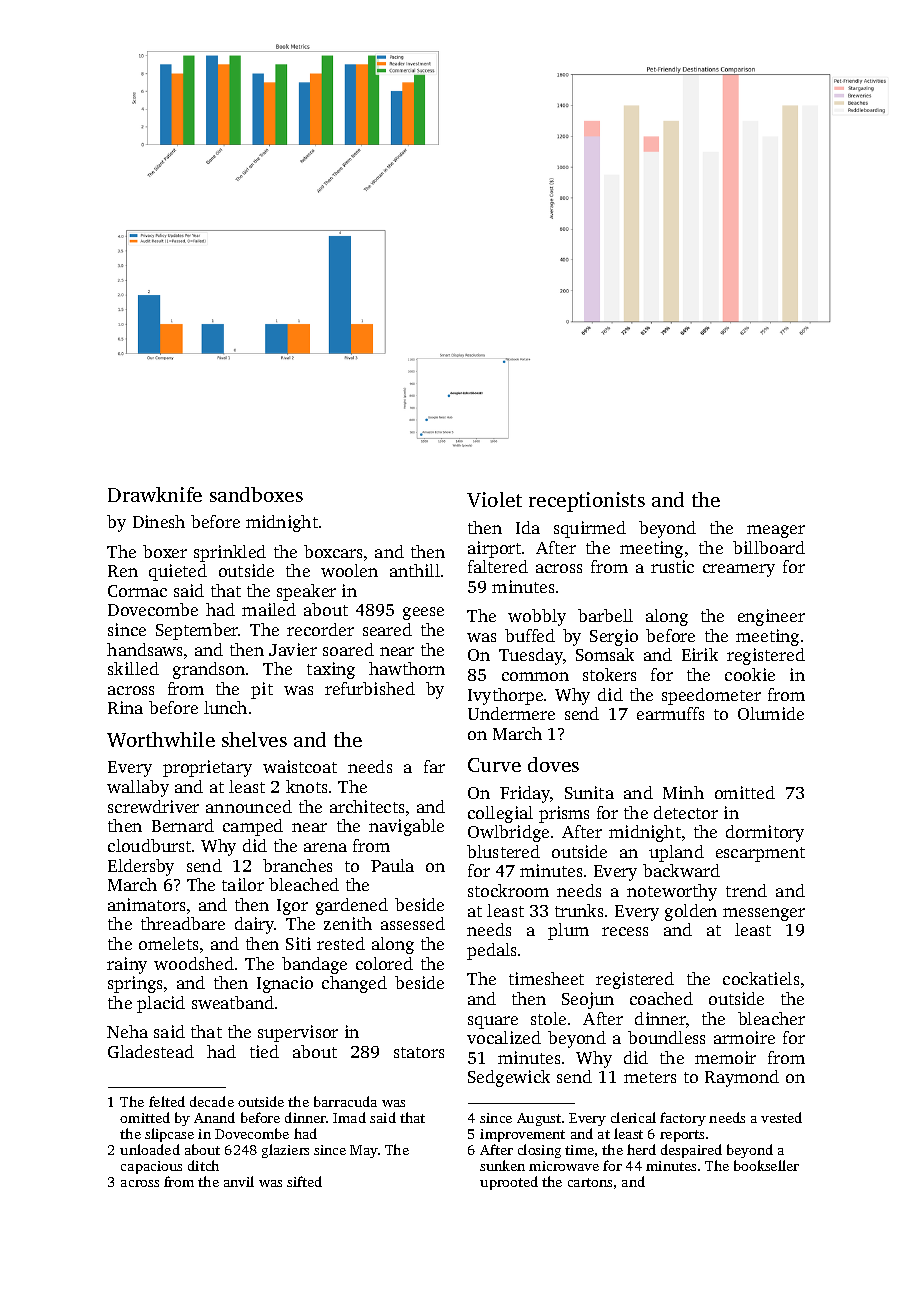  What do you see at coordinates (509, 1078) in the screenshot?
I see `Sedgewick` at bounding box center [509, 1078].
